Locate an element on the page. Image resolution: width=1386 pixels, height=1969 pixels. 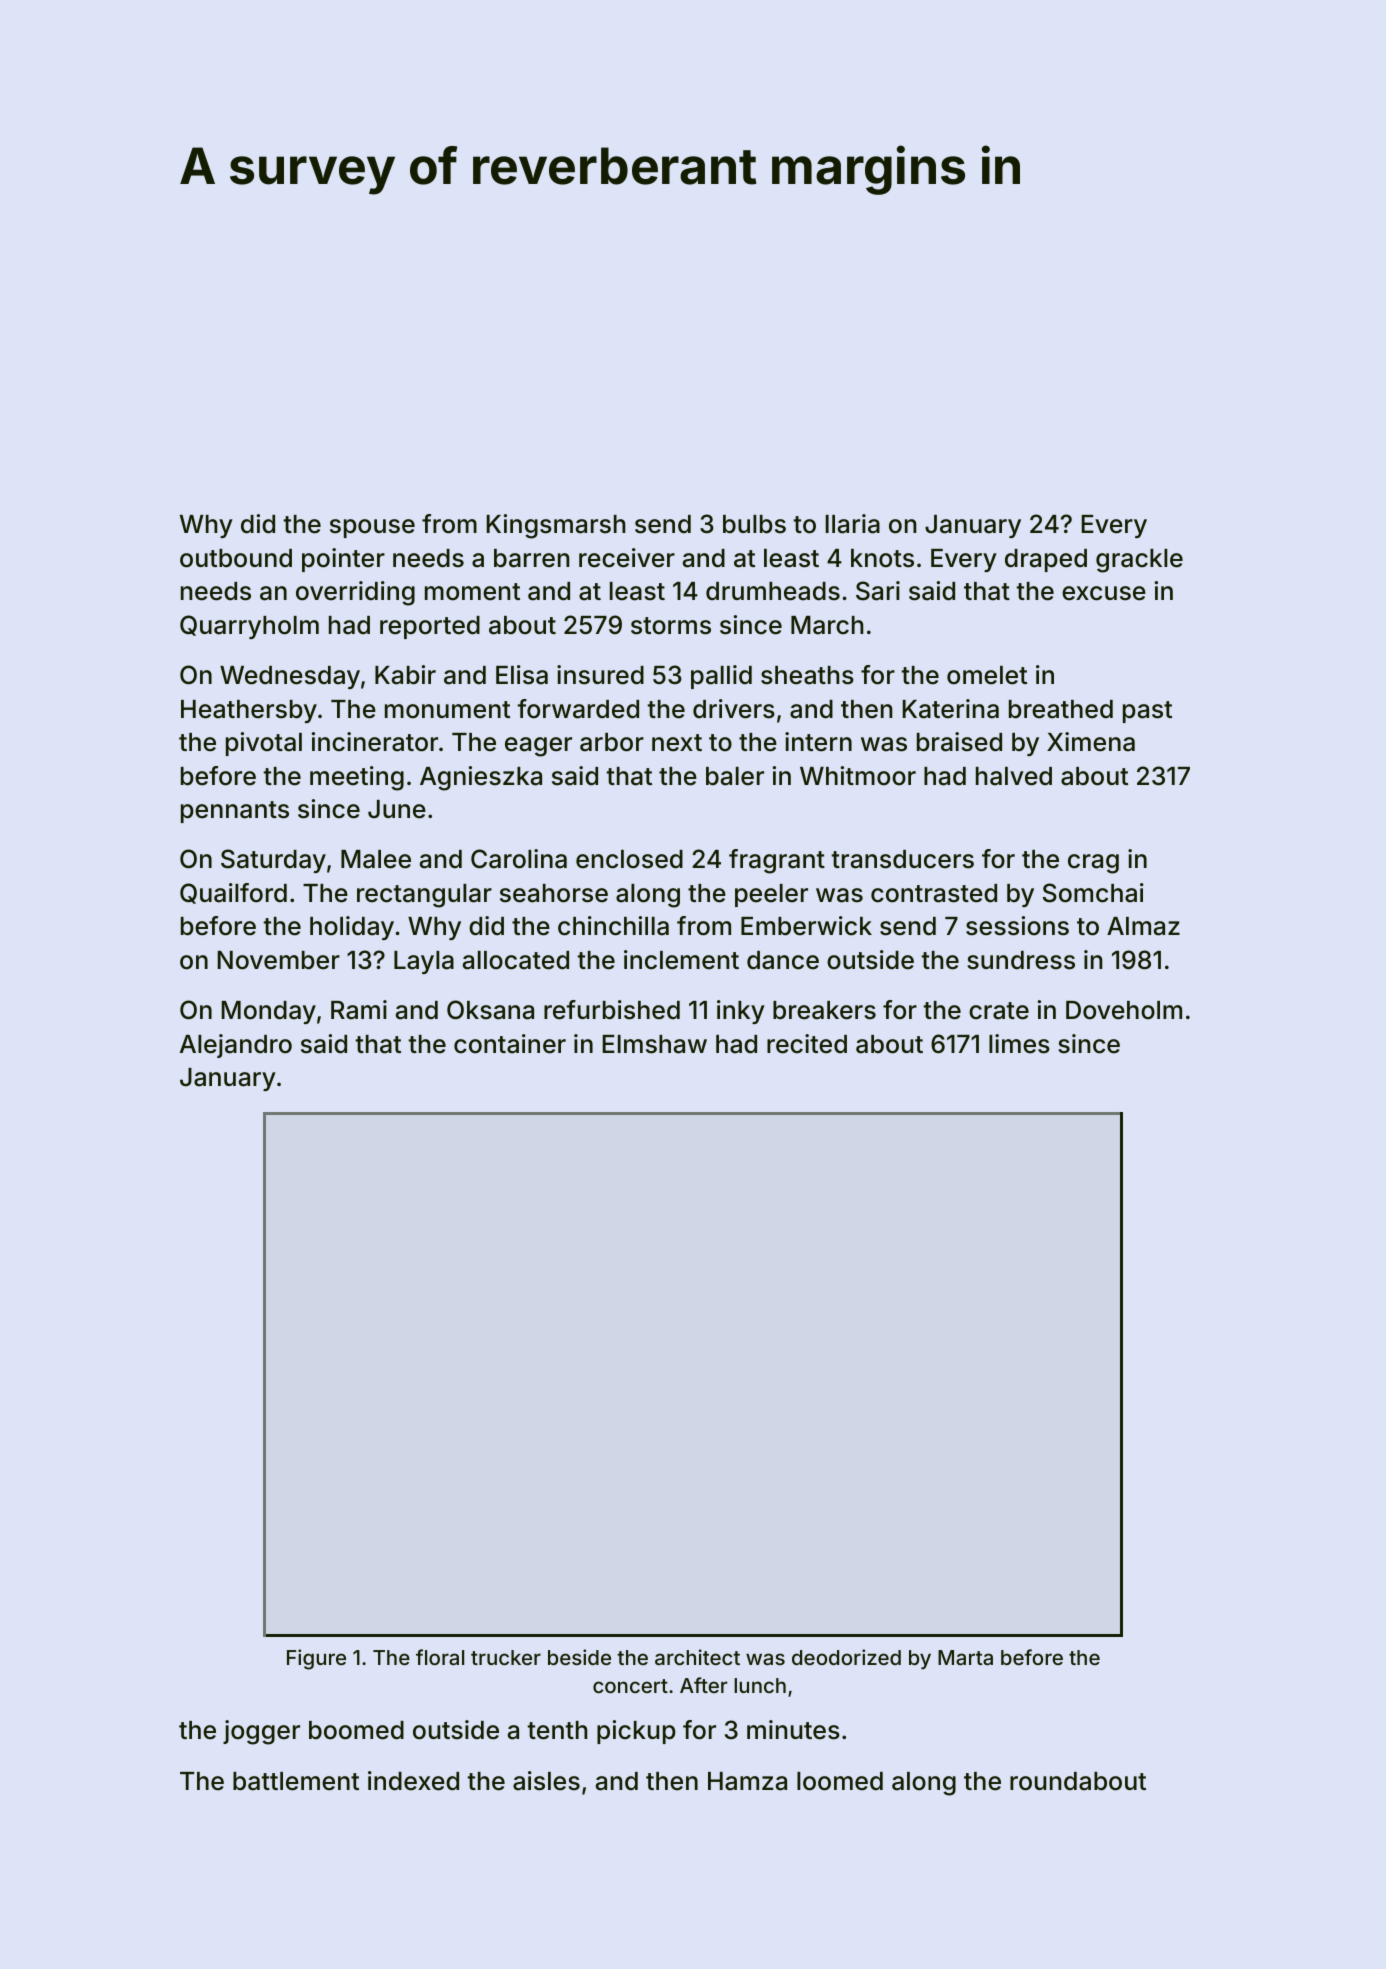
dance is located at coordinates (783, 960).
